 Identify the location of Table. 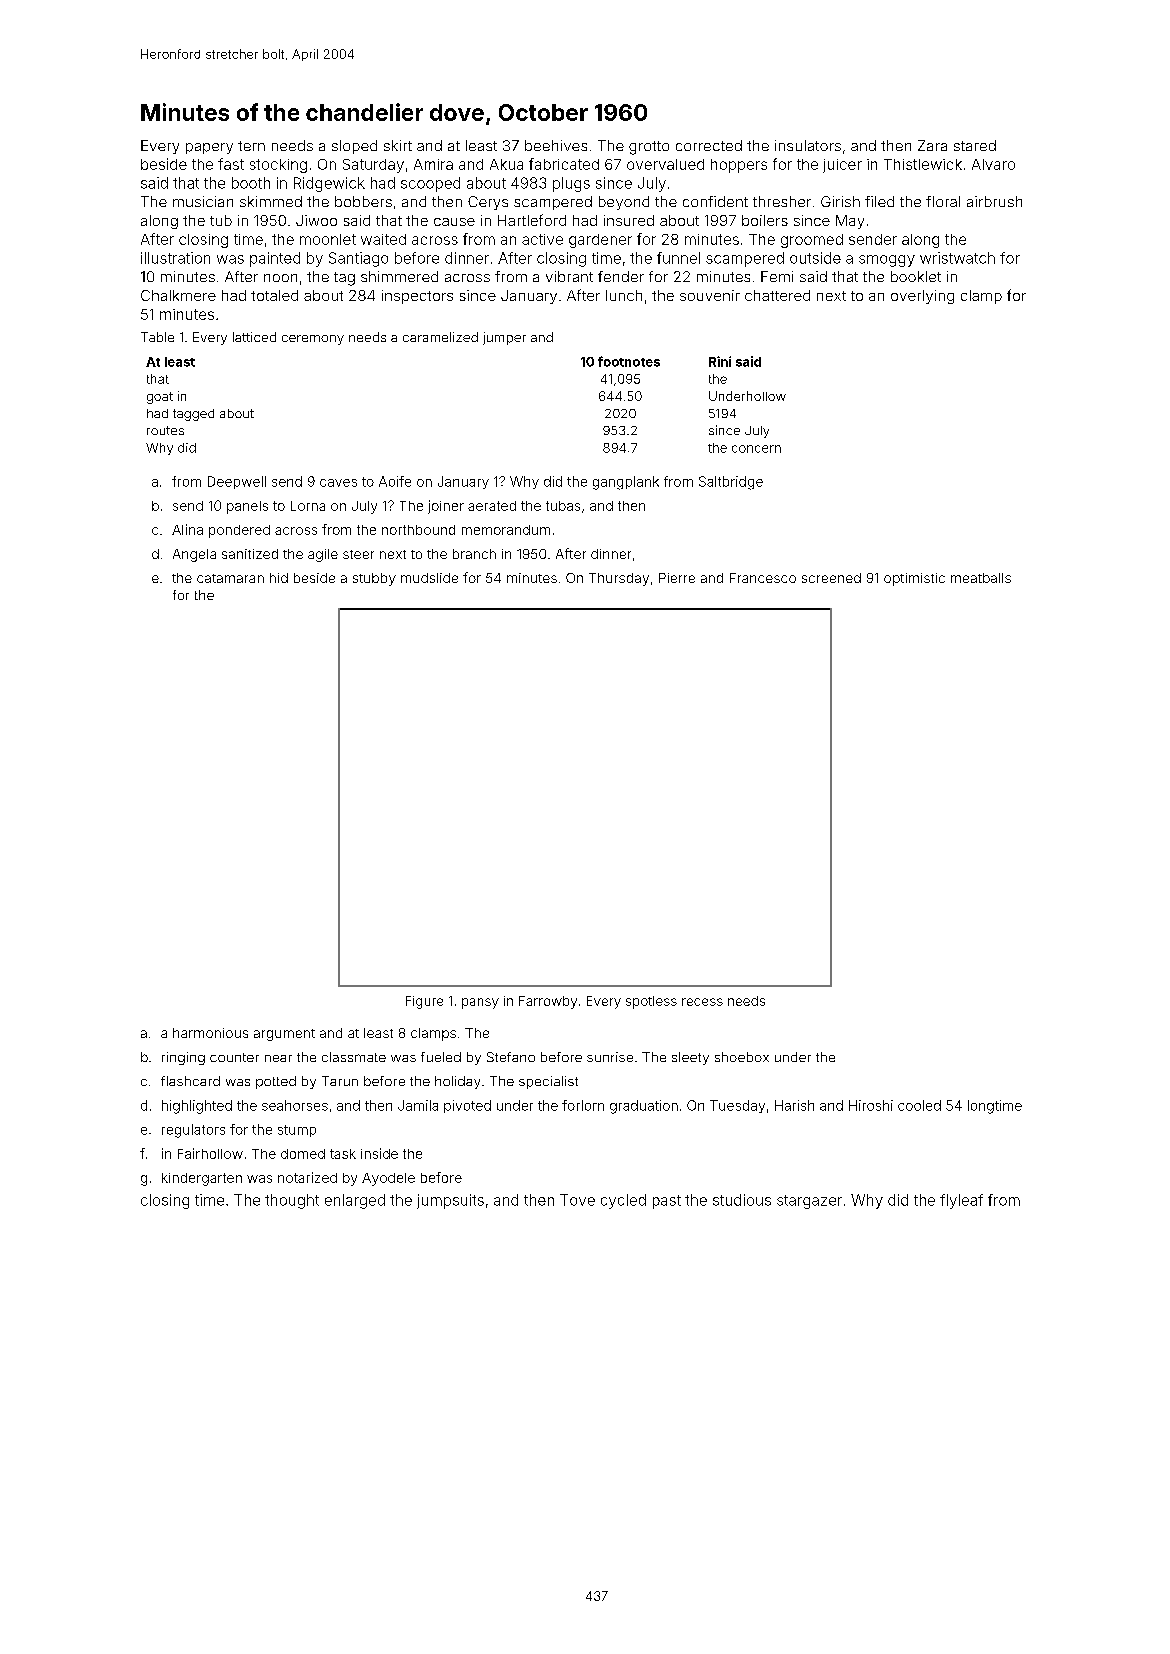
(157, 337).
